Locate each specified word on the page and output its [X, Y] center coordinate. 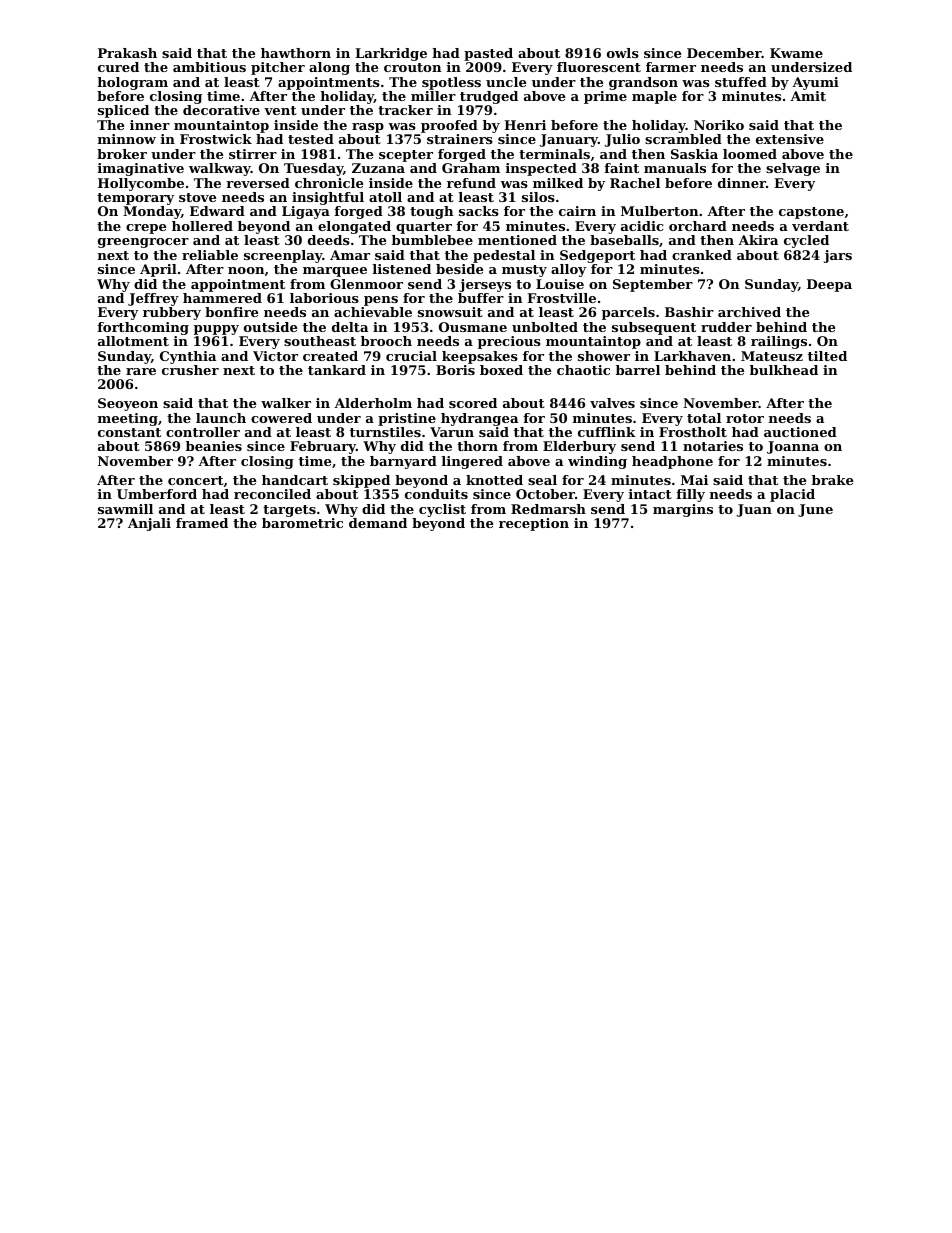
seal [542, 480]
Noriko [719, 125]
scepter [406, 156]
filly [690, 495]
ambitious [209, 67]
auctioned [800, 432]
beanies [214, 446]
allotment [133, 341]
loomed [750, 154]
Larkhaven [692, 356]
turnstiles [385, 432]
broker [122, 154]
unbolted [545, 327]
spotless [451, 83]
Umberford [157, 494]
